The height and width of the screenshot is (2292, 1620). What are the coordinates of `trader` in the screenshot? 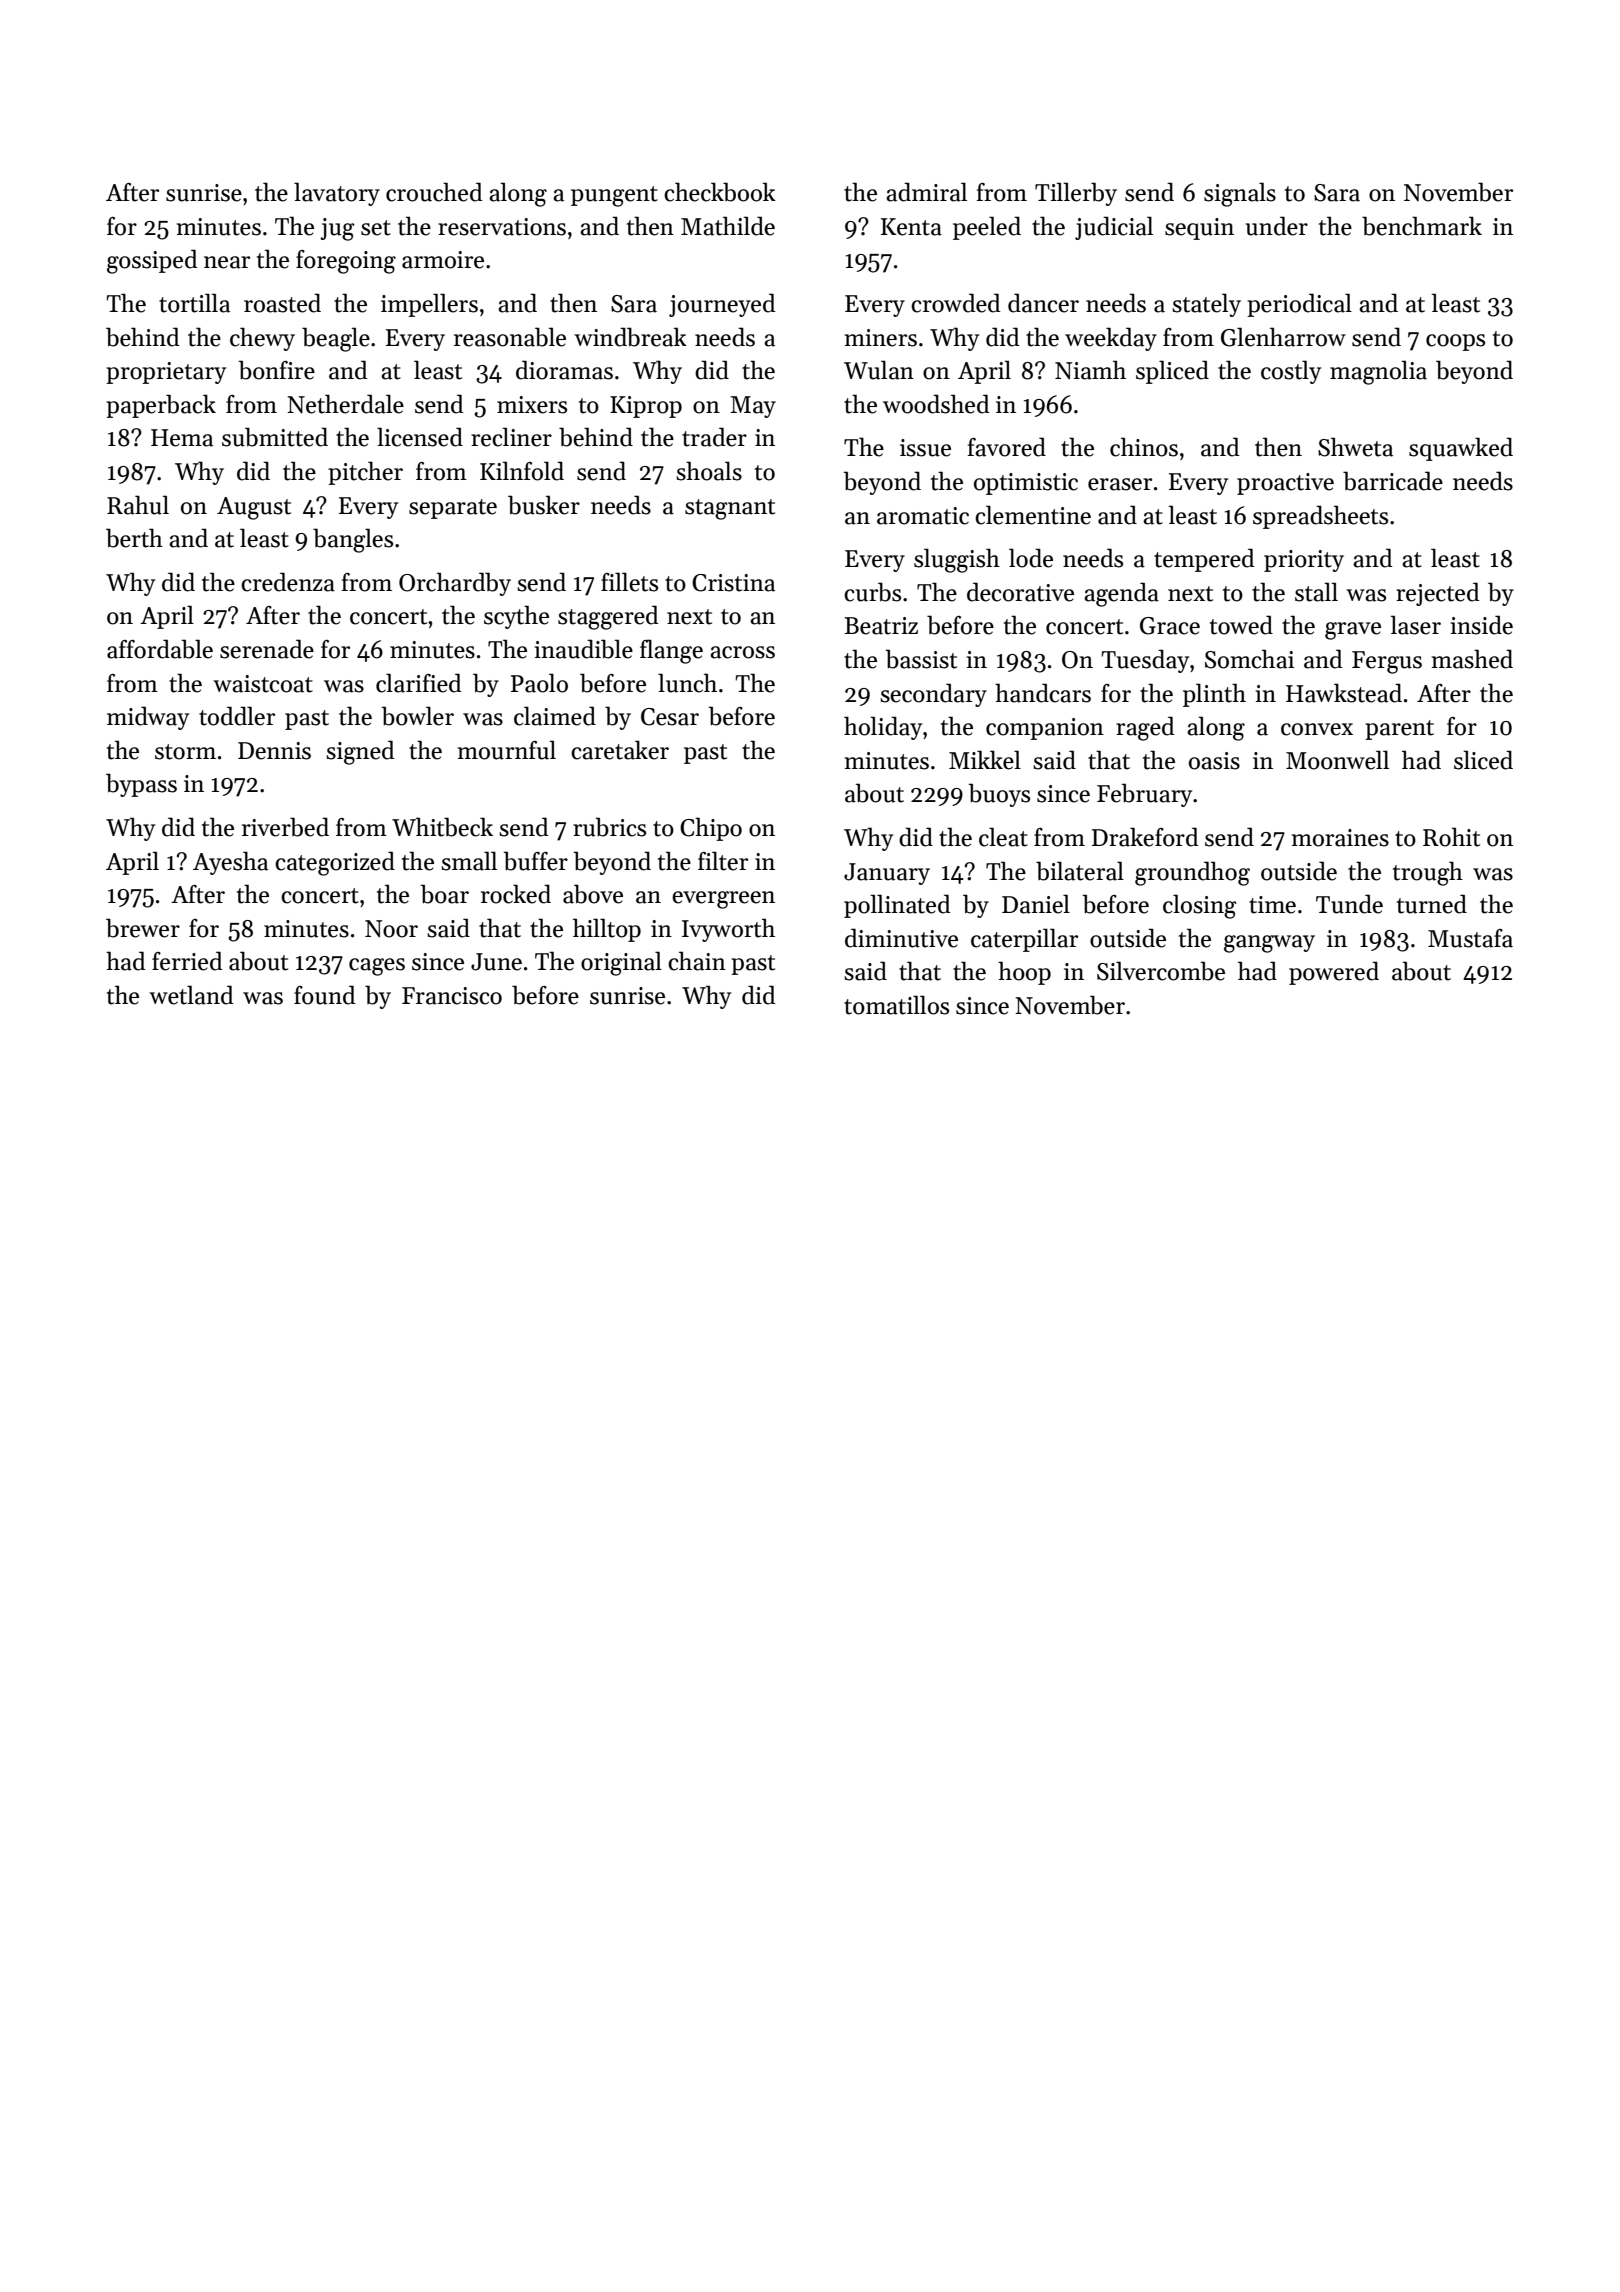 It's located at (714, 437).
